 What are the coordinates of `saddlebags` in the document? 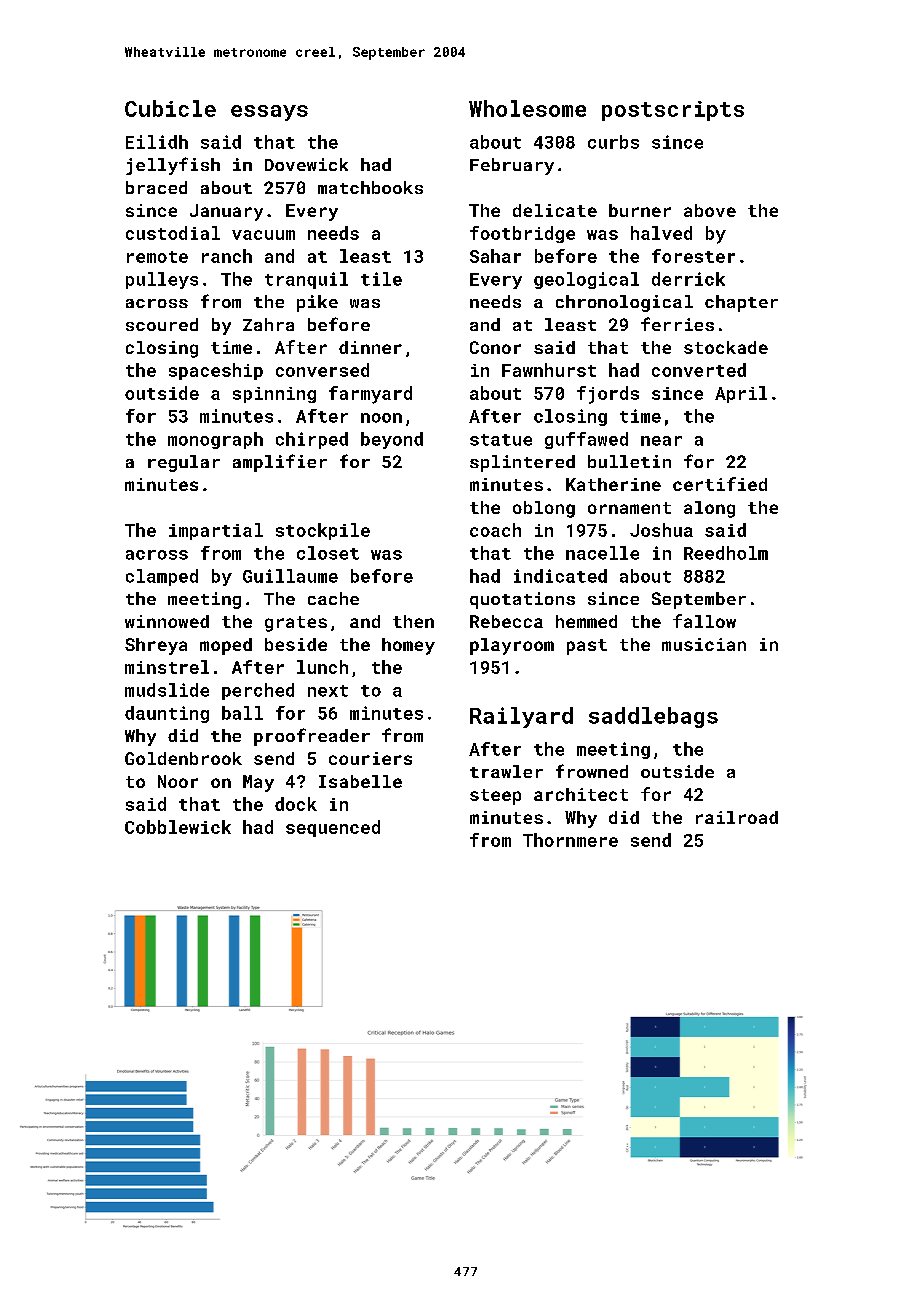 It's located at (653, 717).
